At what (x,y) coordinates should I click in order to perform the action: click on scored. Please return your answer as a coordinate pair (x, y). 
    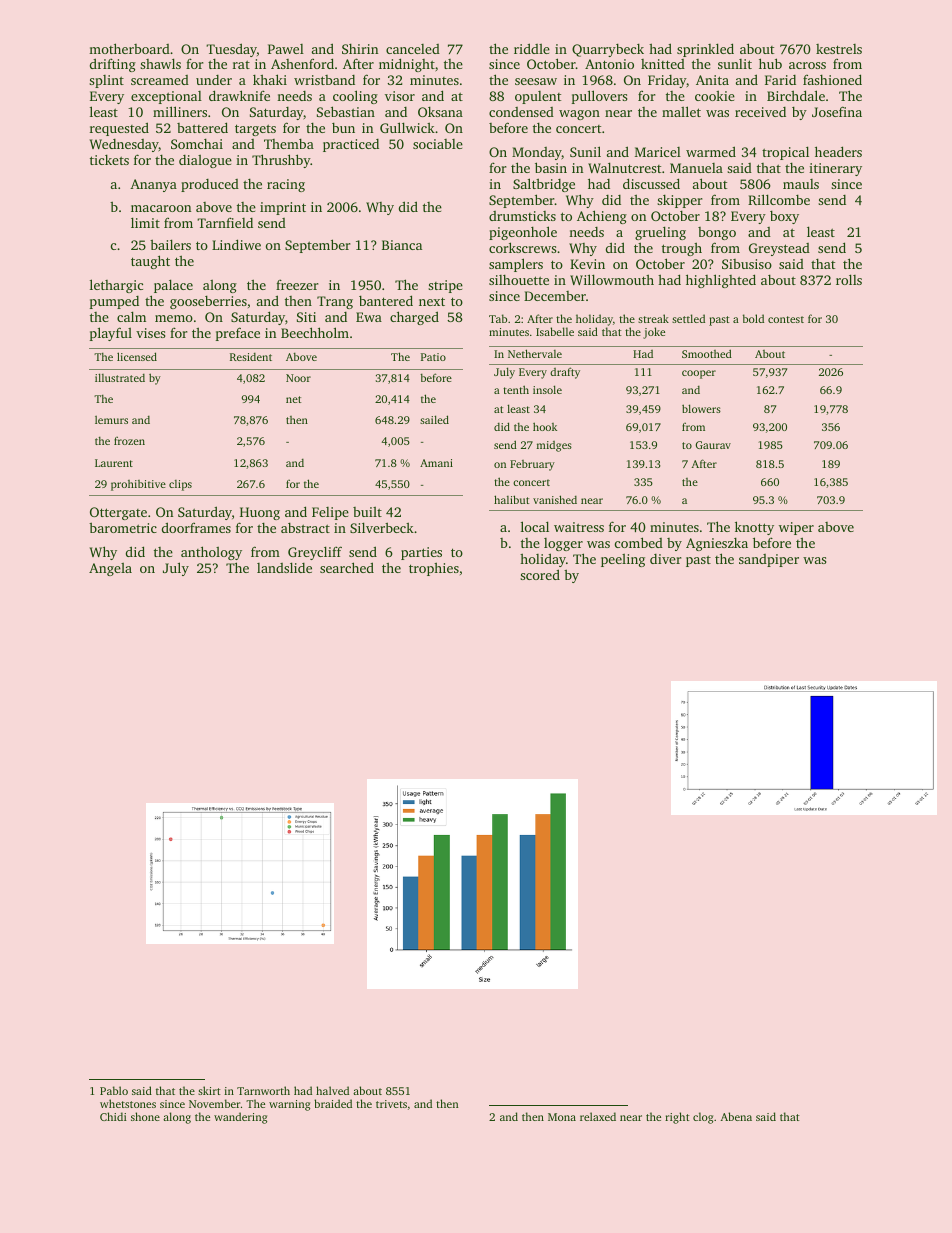
    Looking at the image, I should click on (540, 574).
